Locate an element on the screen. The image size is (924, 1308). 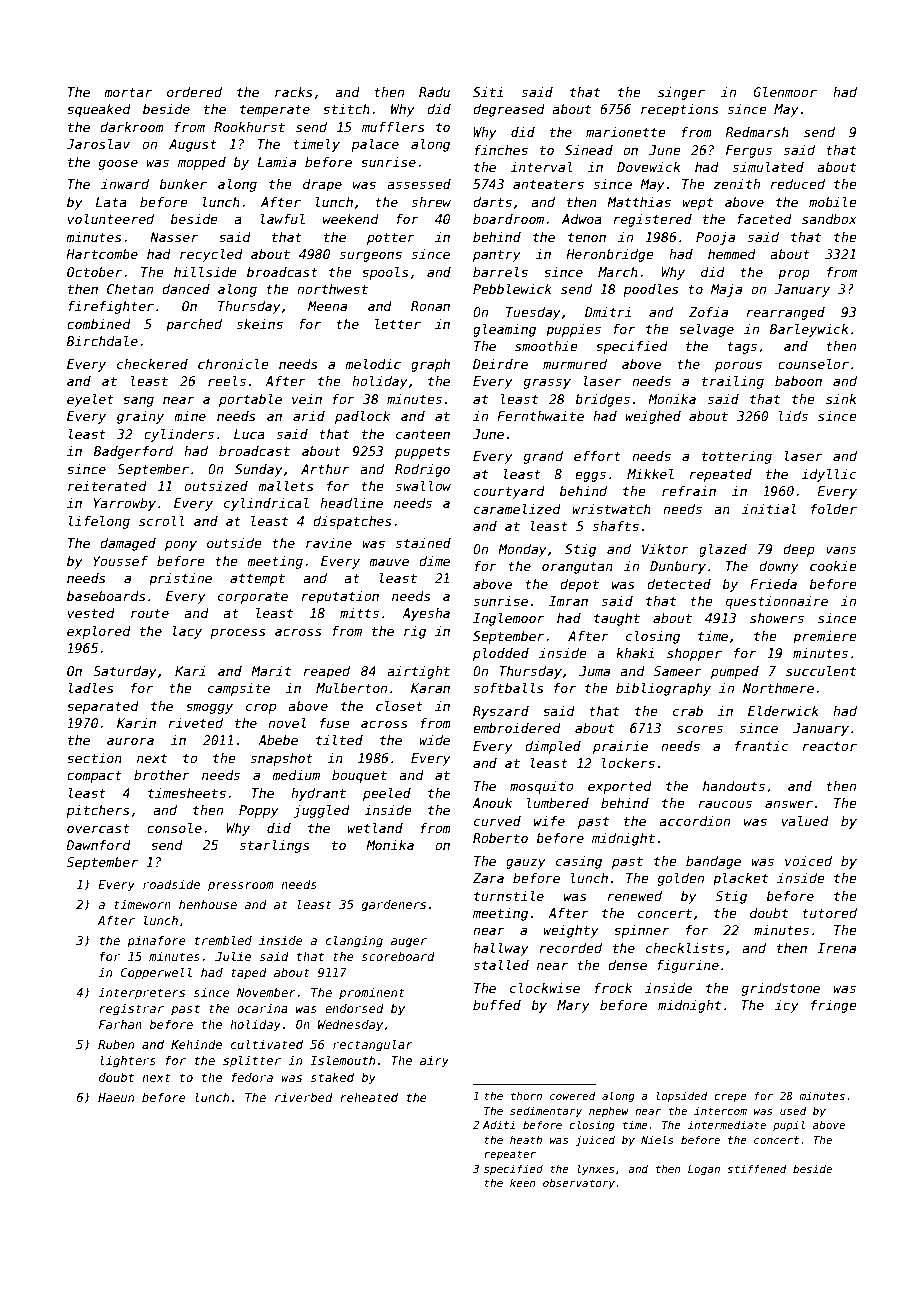
tutored is located at coordinates (829, 913).
